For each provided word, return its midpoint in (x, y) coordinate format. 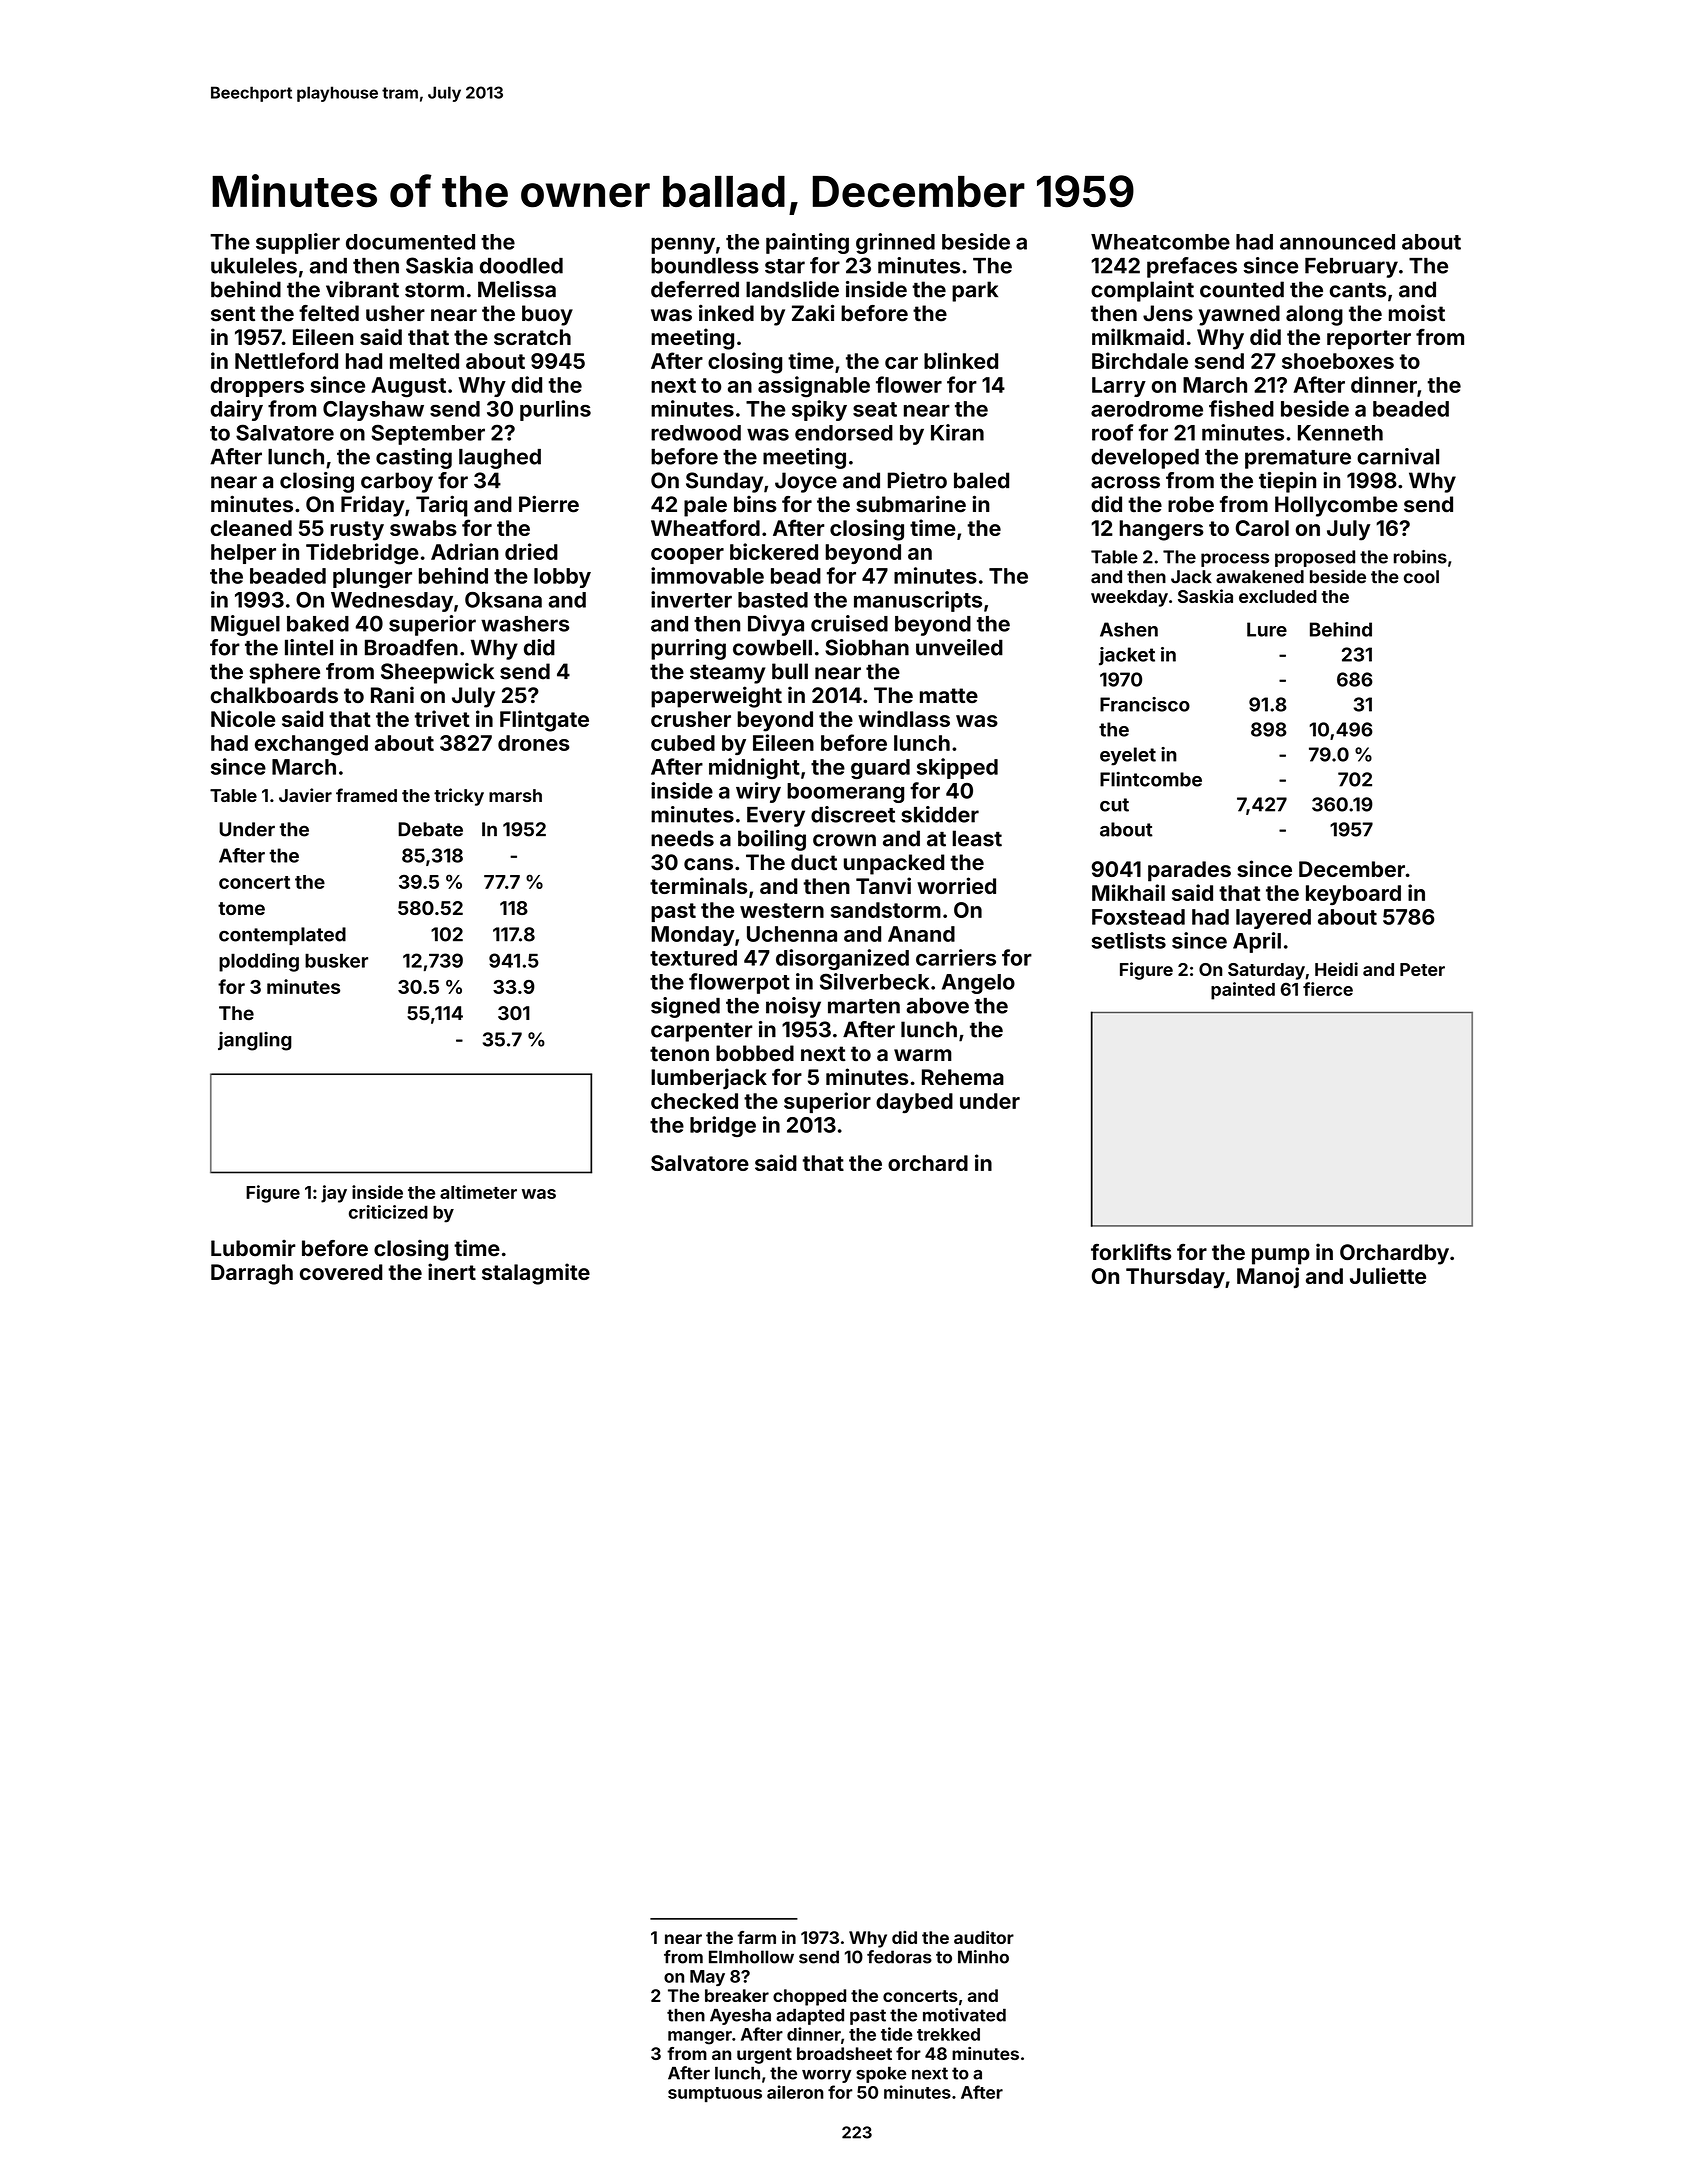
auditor (984, 1937)
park (975, 291)
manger (700, 2038)
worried (956, 885)
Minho (983, 1957)
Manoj (1268, 1277)
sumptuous (715, 2094)
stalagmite (536, 1274)
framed (366, 795)
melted (424, 361)
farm (756, 1937)
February (1351, 268)
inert (452, 1271)
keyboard (1353, 895)
